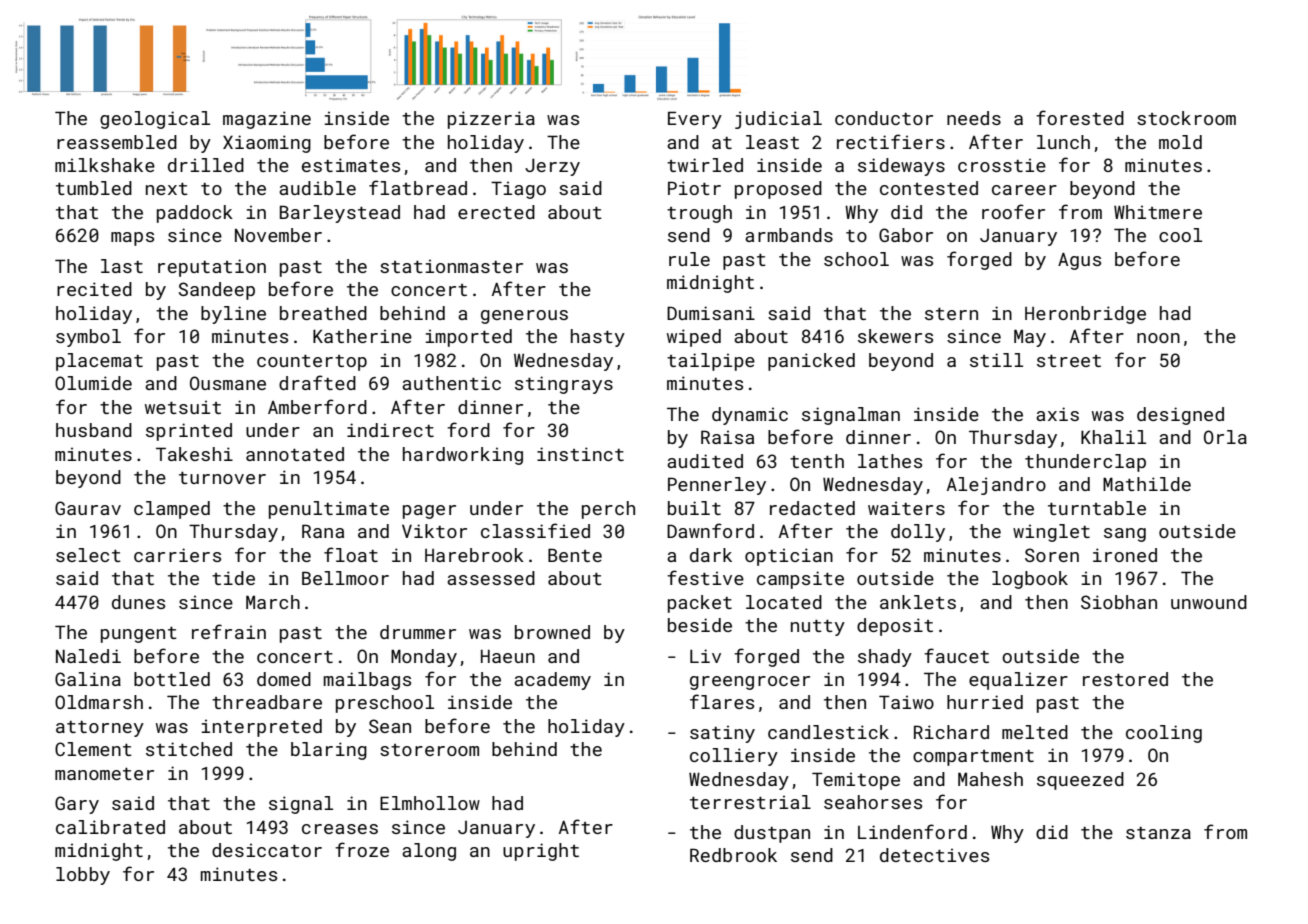 The width and height of the image is (1308, 924). What do you see at coordinates (564, 385) in the image?
I see `stingrays` at bounding box center [564, 385].
